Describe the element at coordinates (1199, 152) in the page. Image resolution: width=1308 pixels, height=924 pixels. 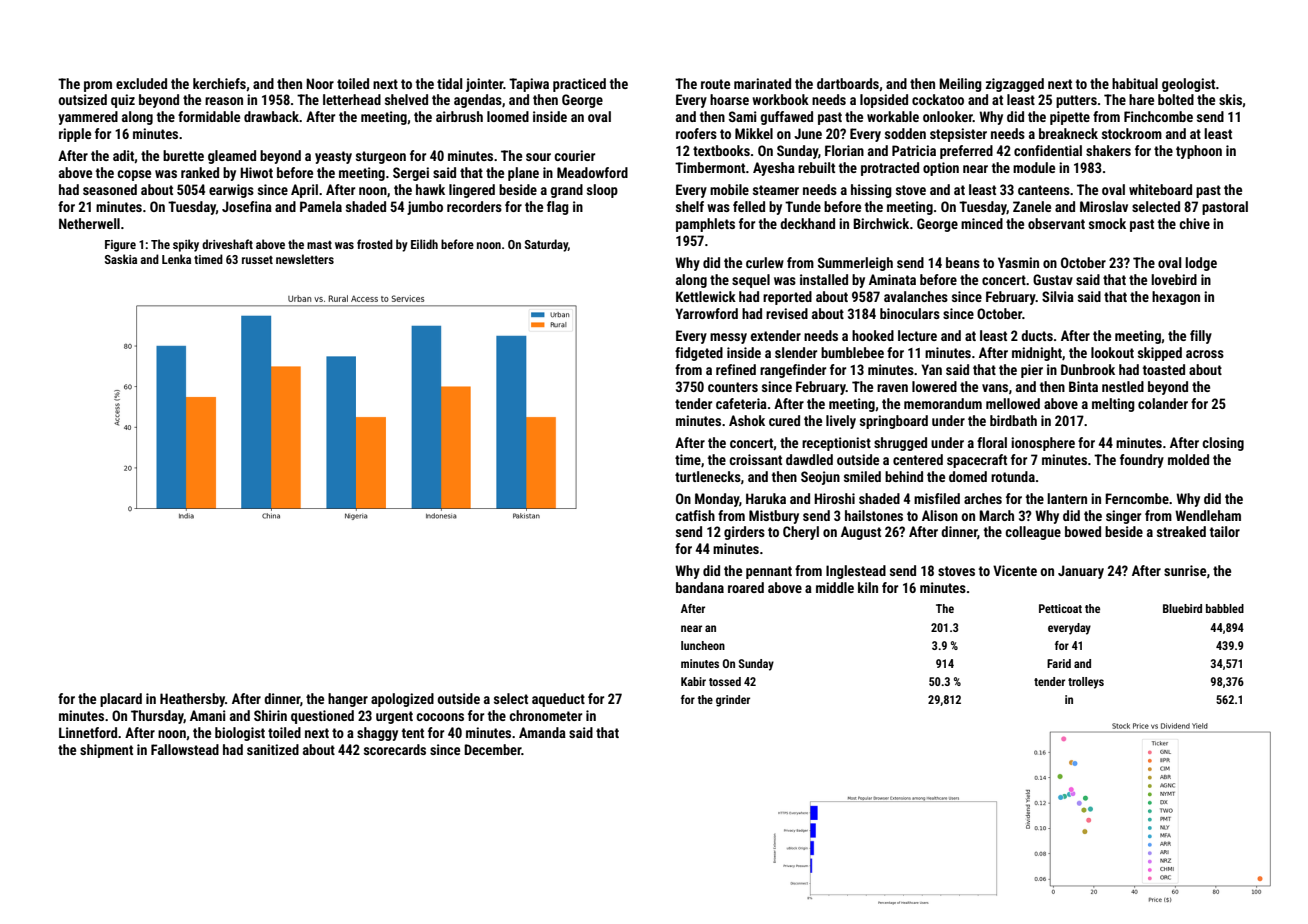
I see `typhoon` at that location.
